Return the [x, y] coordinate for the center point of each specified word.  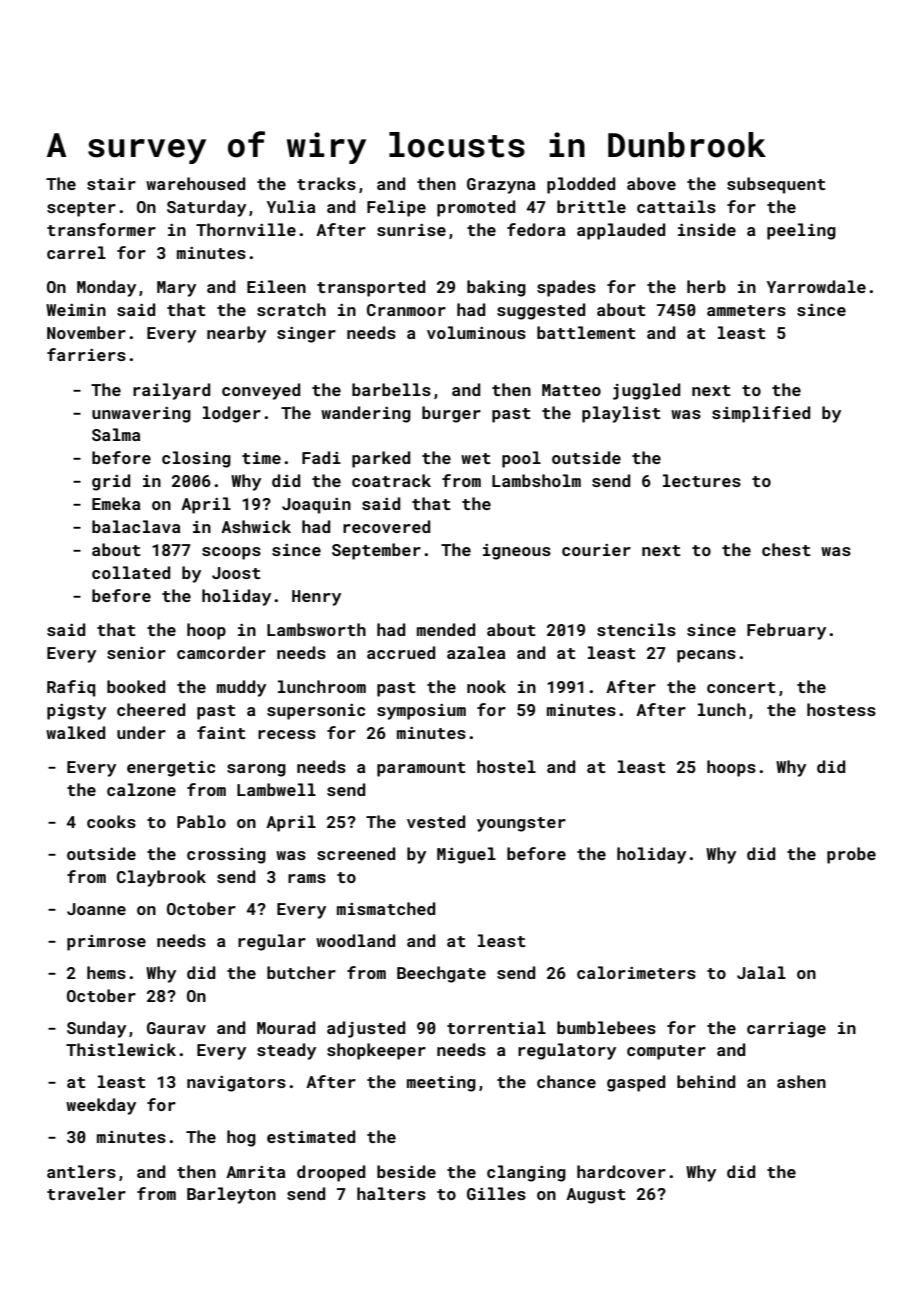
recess [287, 734]
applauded [621, 231]
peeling [801, 231]
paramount [421, 769]
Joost [236, 573]
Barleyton [231, 1195]
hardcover [621, 1171]
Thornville [246, 229]
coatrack [391, 480]
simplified [761, 414]
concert [741, 687]
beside [406, 1171]
